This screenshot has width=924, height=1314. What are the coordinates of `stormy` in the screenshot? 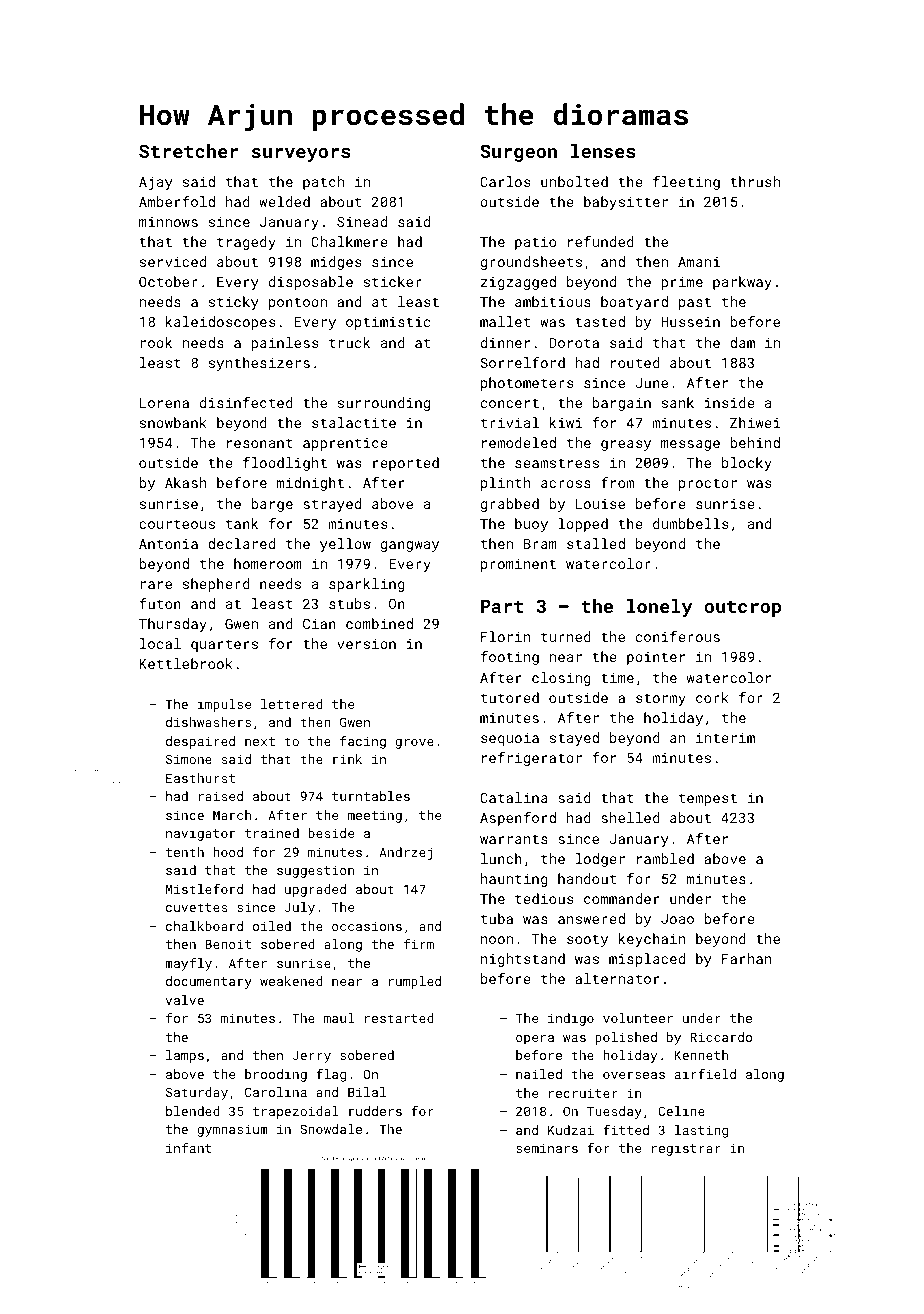 It's located at (661, 699).
